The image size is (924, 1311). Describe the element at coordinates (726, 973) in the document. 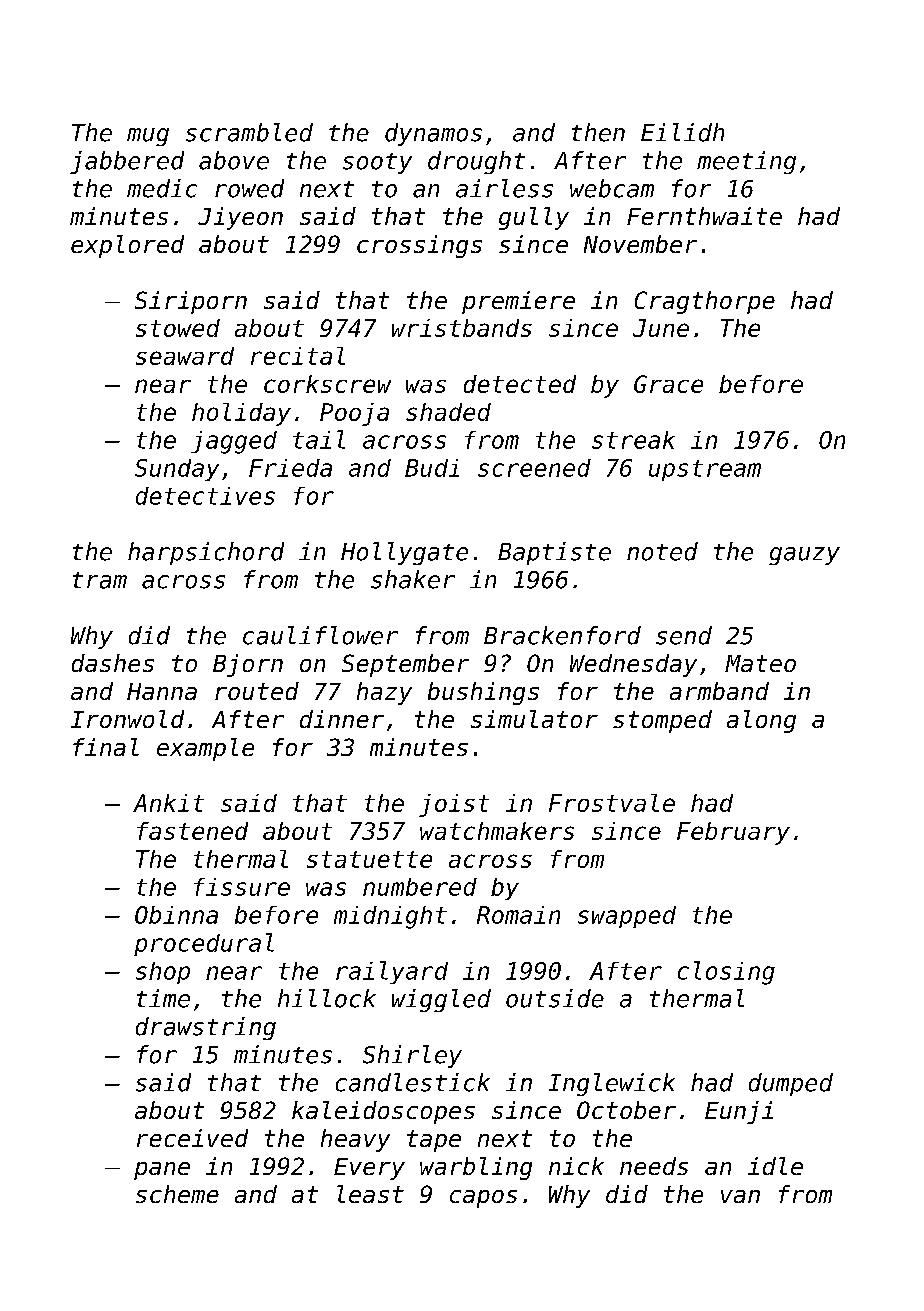

I see `closing` at that location.
